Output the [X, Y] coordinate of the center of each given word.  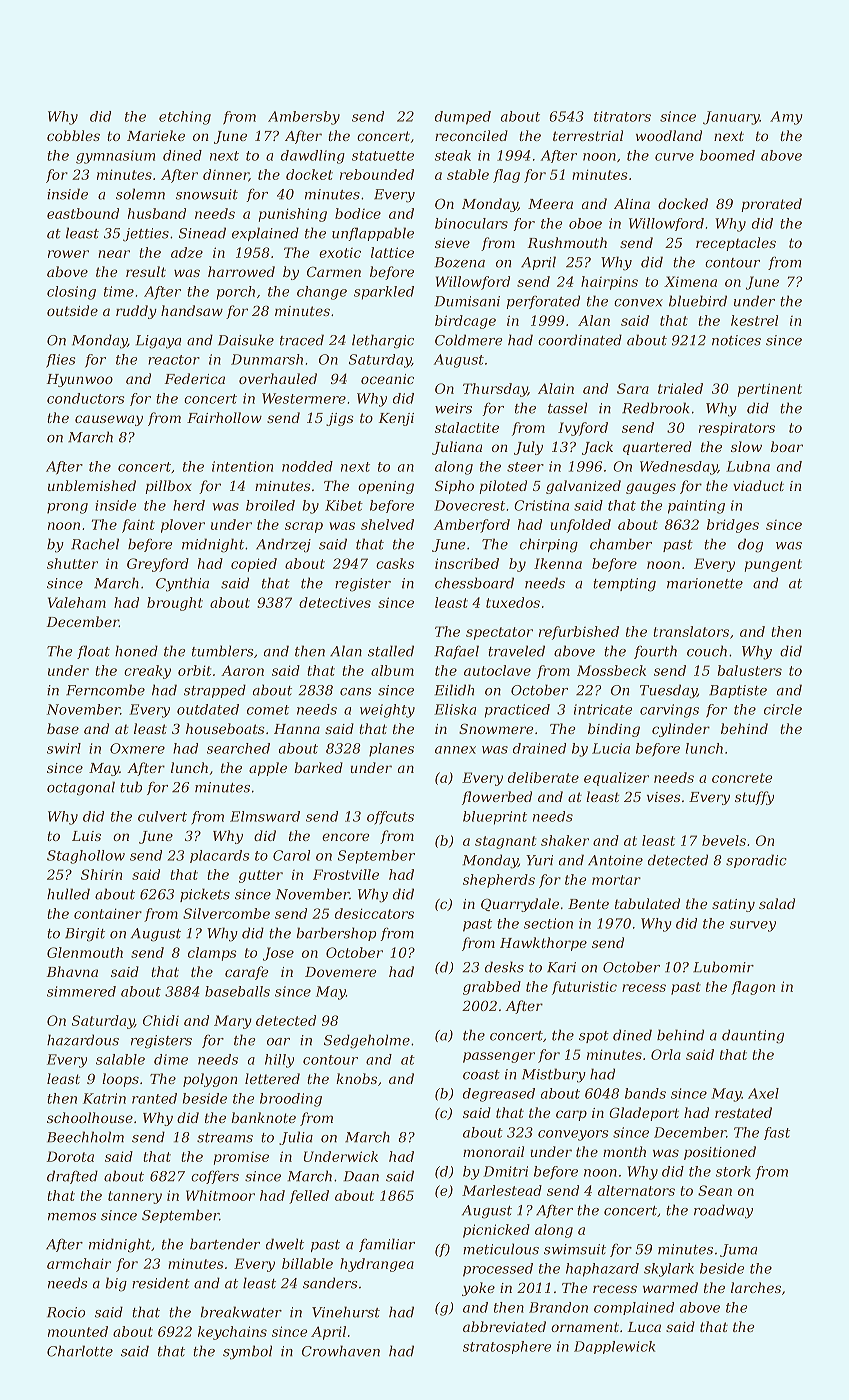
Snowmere [496, 728]
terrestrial [588, 135]
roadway [723, 1211]
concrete [742, 778]
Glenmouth [85, 952]
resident [161, 1283]
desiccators [374, 913]
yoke [478, 1289]
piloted [503, 487]
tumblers [222, 651]
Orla [666, 1054]
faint [138, 526]
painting [696, 507]
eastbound [83, 213]
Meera [550, 204]
